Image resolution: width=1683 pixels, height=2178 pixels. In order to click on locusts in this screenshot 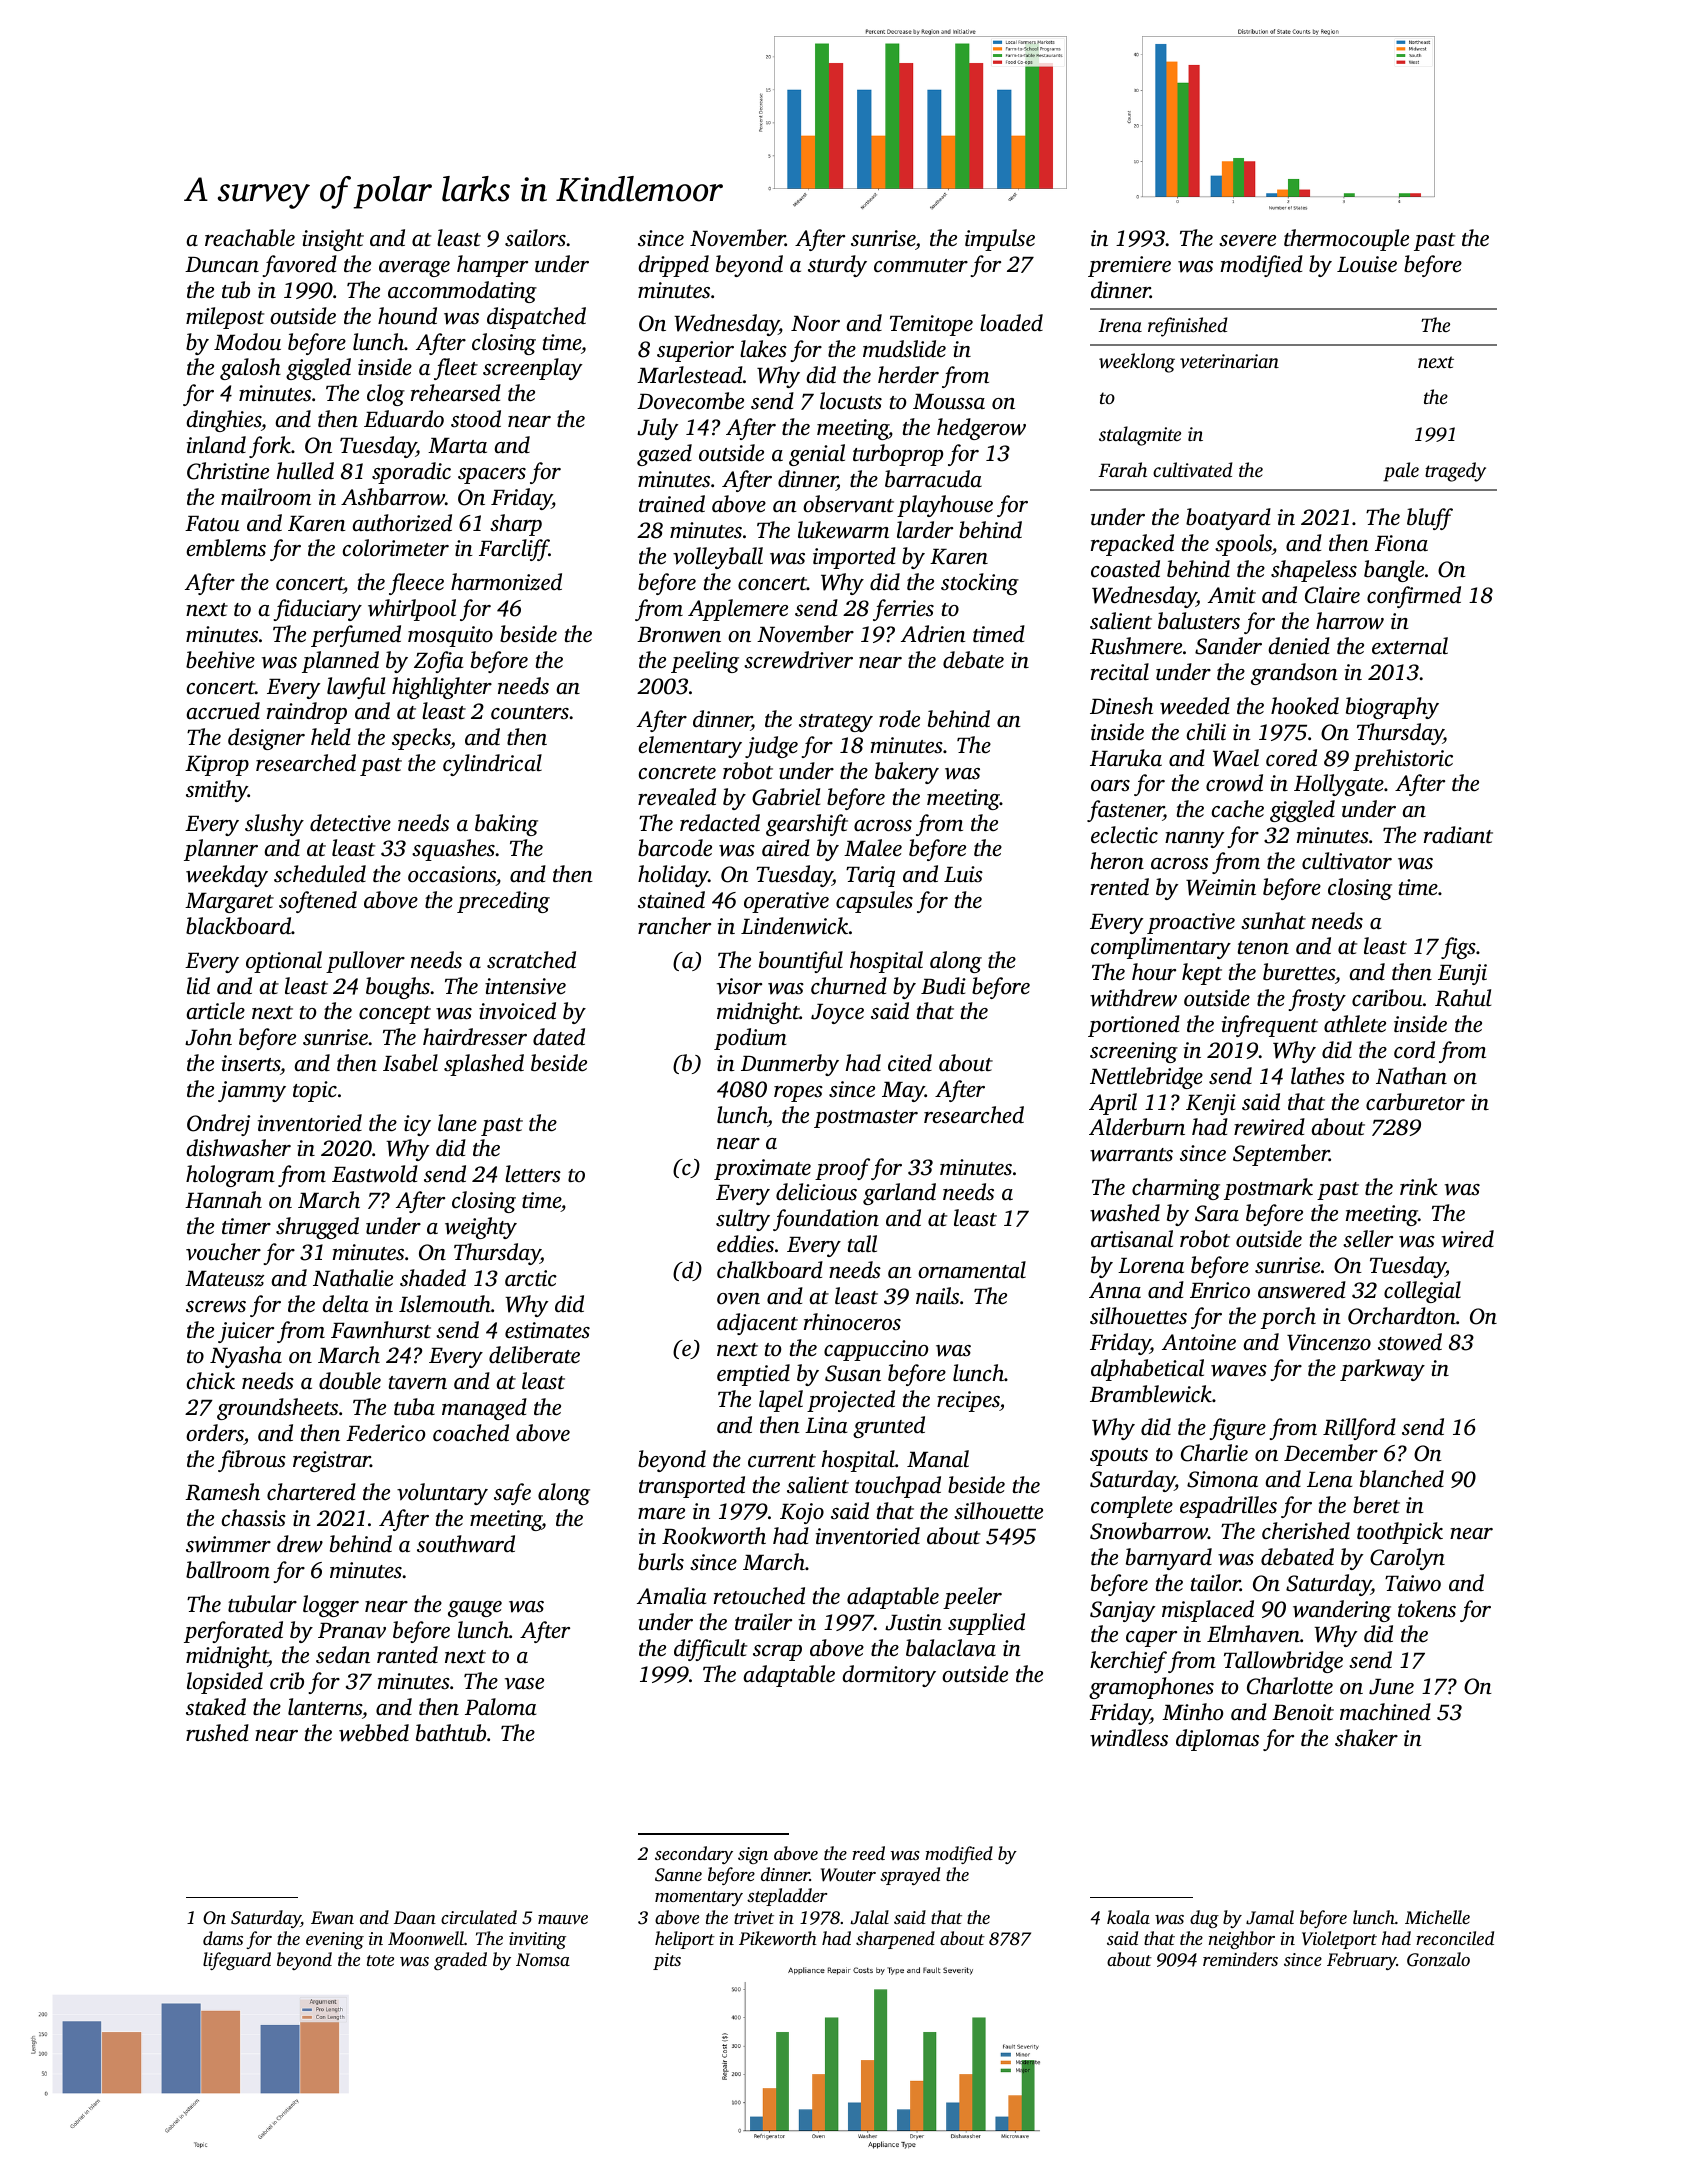, I will do `click(851, 401)`.
